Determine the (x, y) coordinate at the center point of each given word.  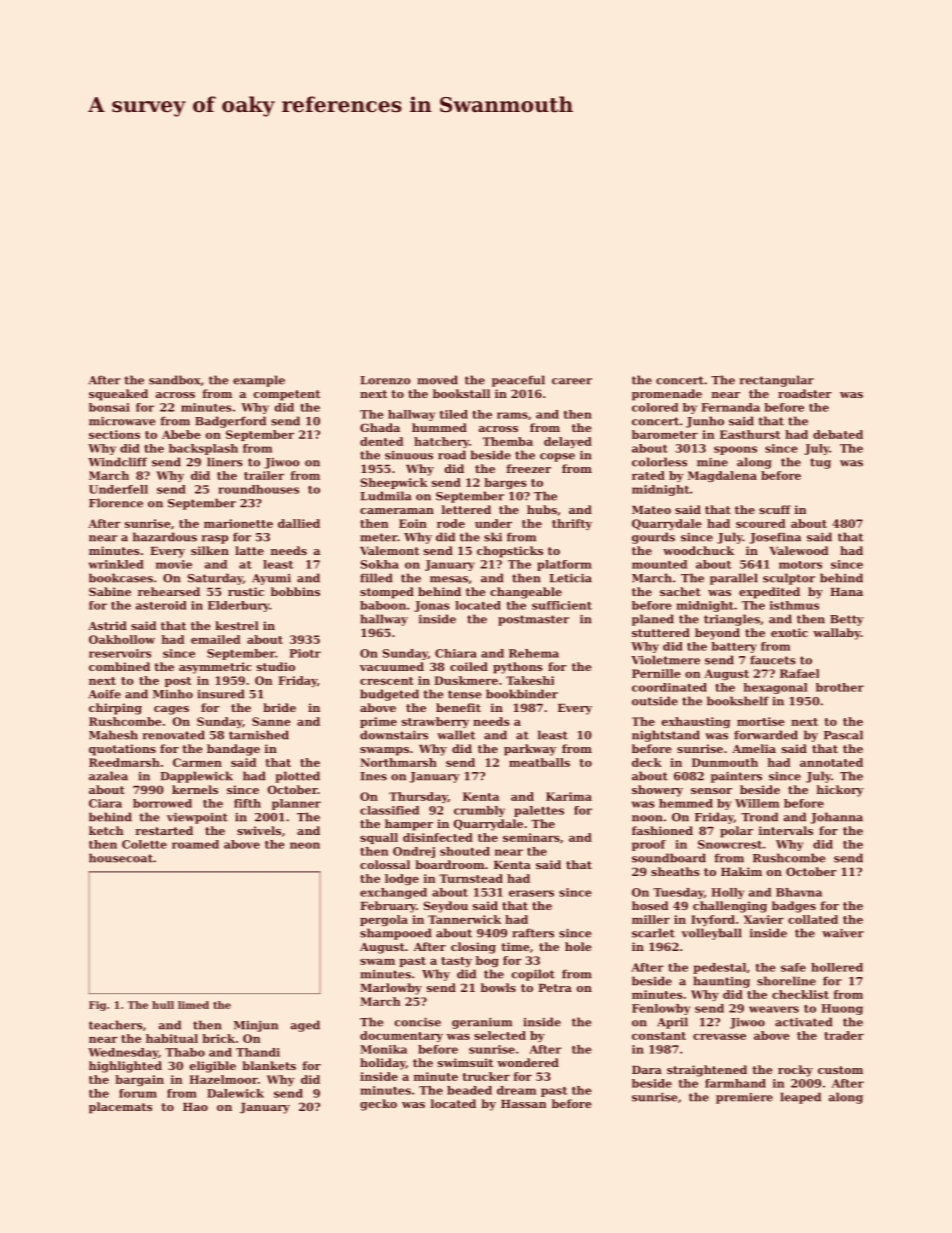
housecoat (121, 858)
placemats (120, 1108)
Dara (647, 1070)
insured (221, 694)
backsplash (203, 449)
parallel (734, 579)
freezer (528, 468)
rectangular (776, 381)
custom (840, 1070)
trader (844, 1035)
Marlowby (391, 989)
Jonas (432, 606)
